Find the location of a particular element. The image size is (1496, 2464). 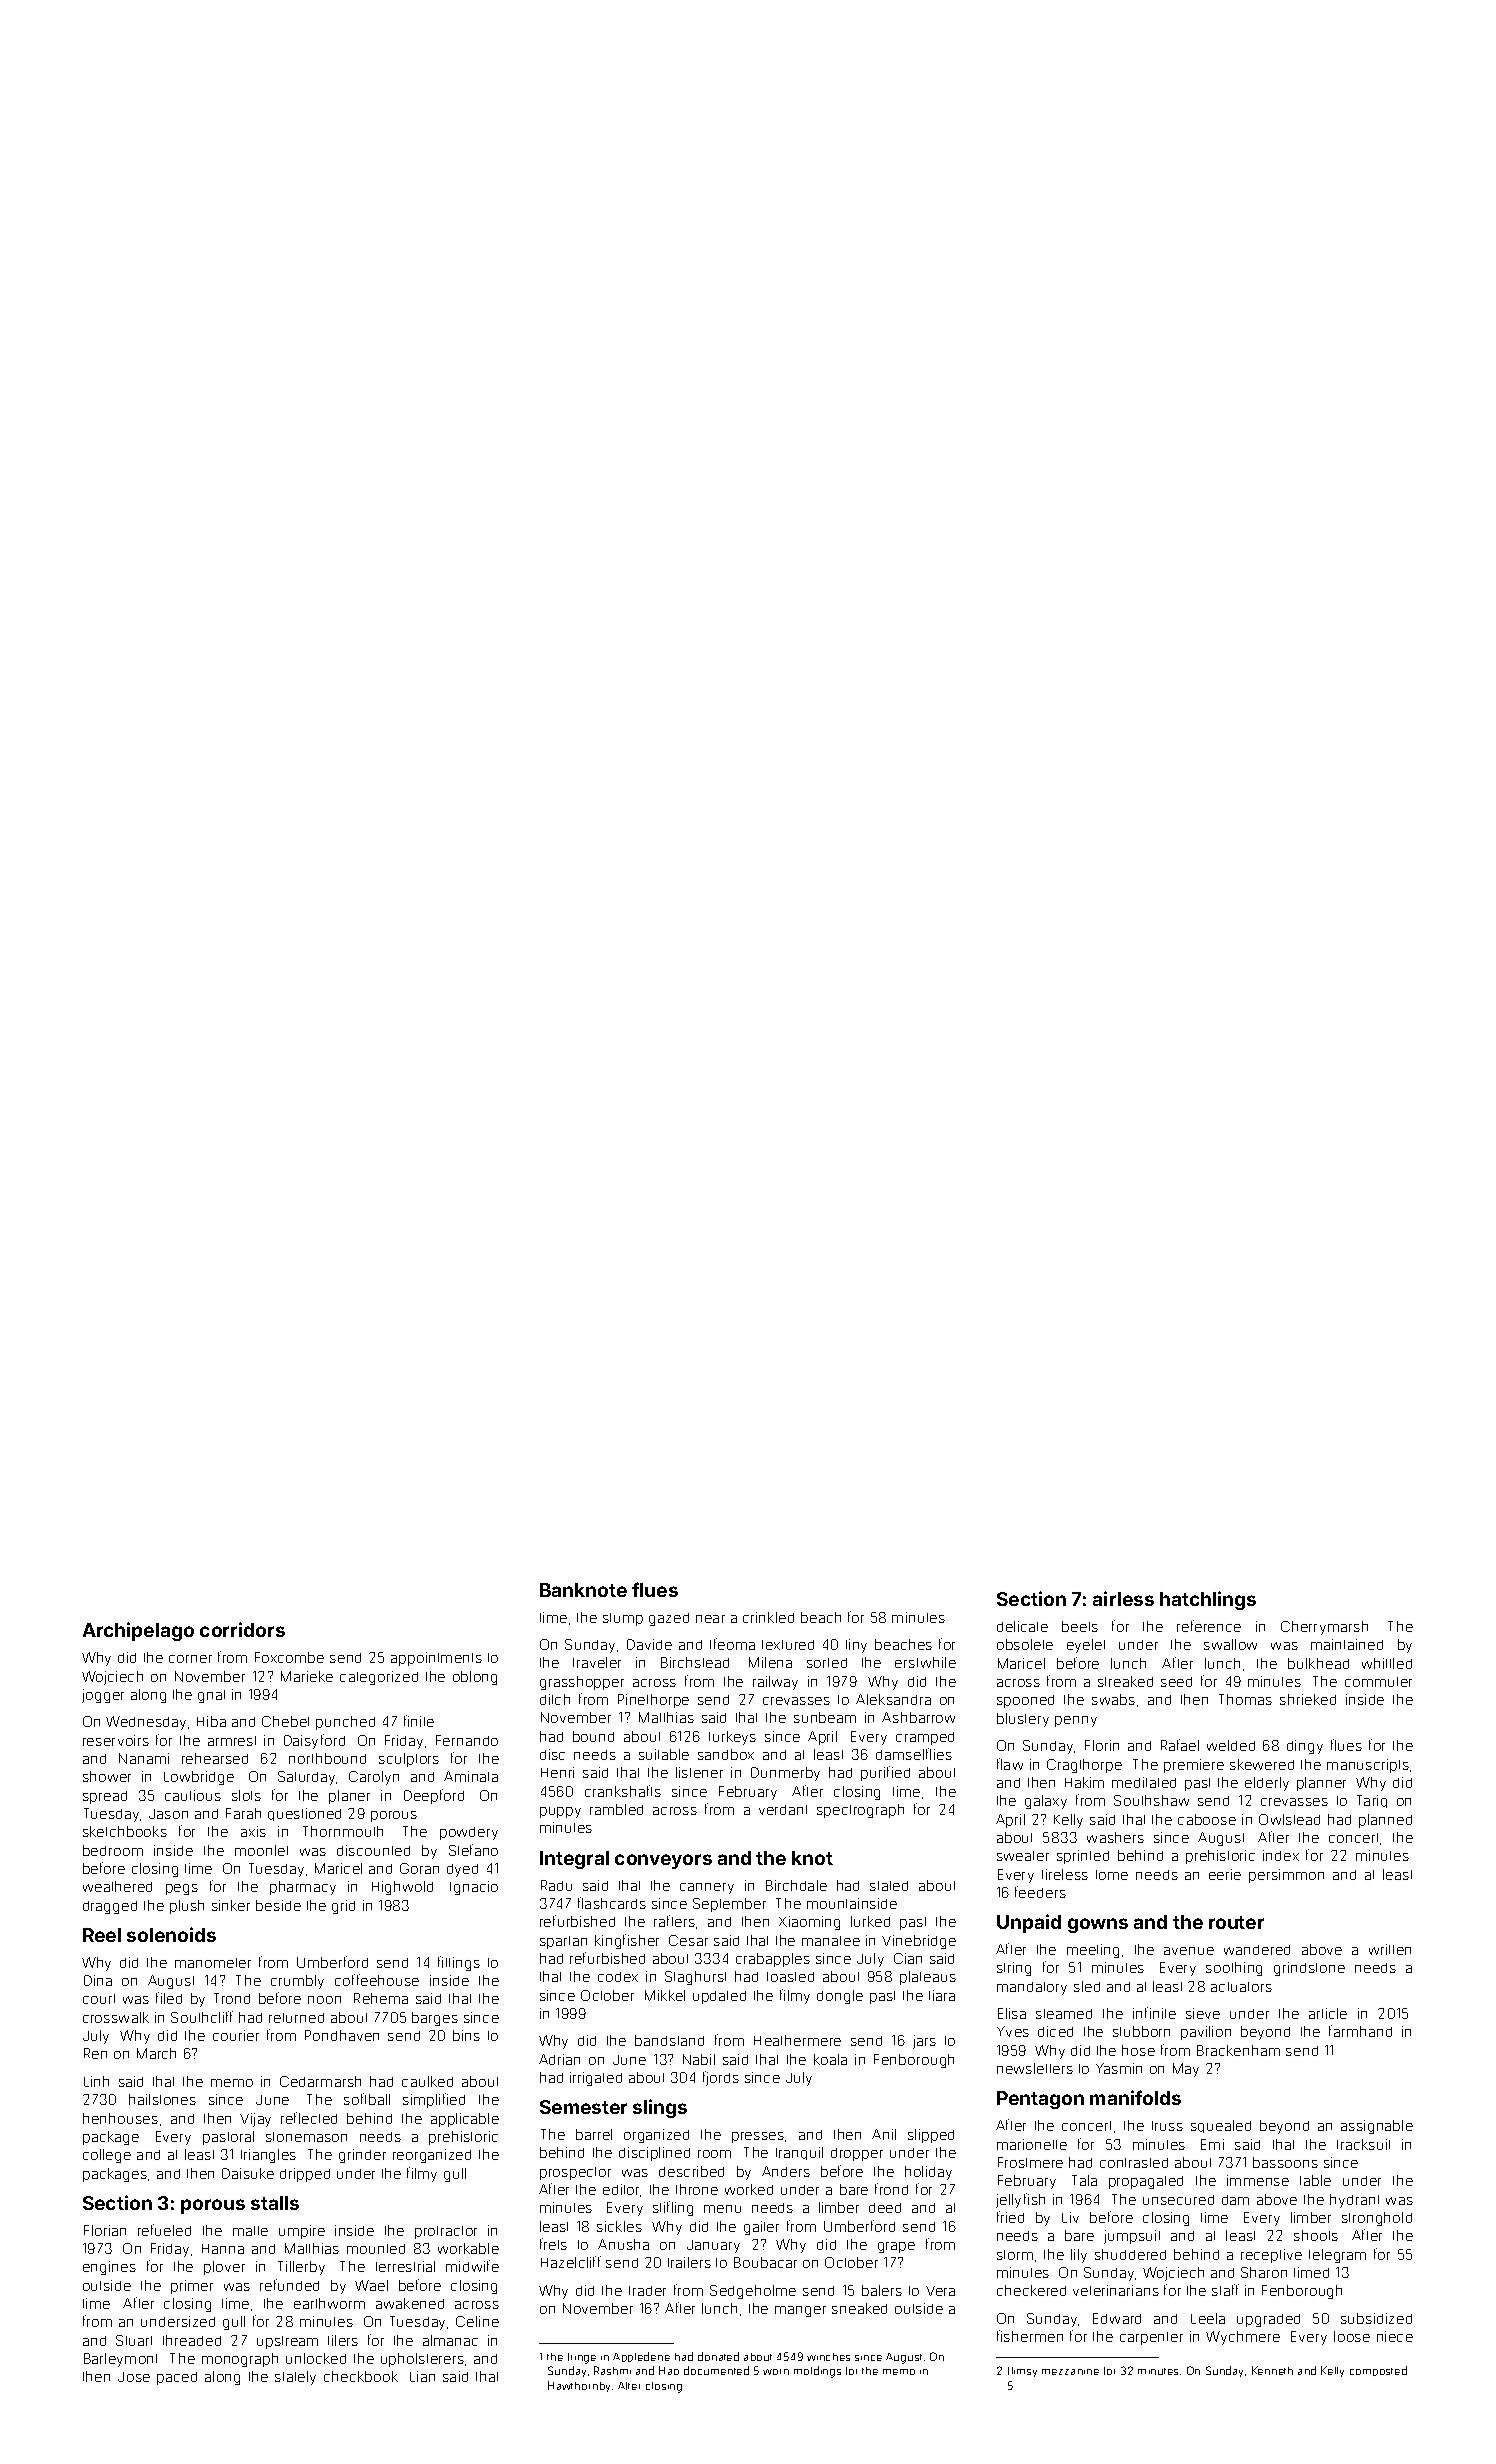

stump is located at coordinates (623, 1619).
